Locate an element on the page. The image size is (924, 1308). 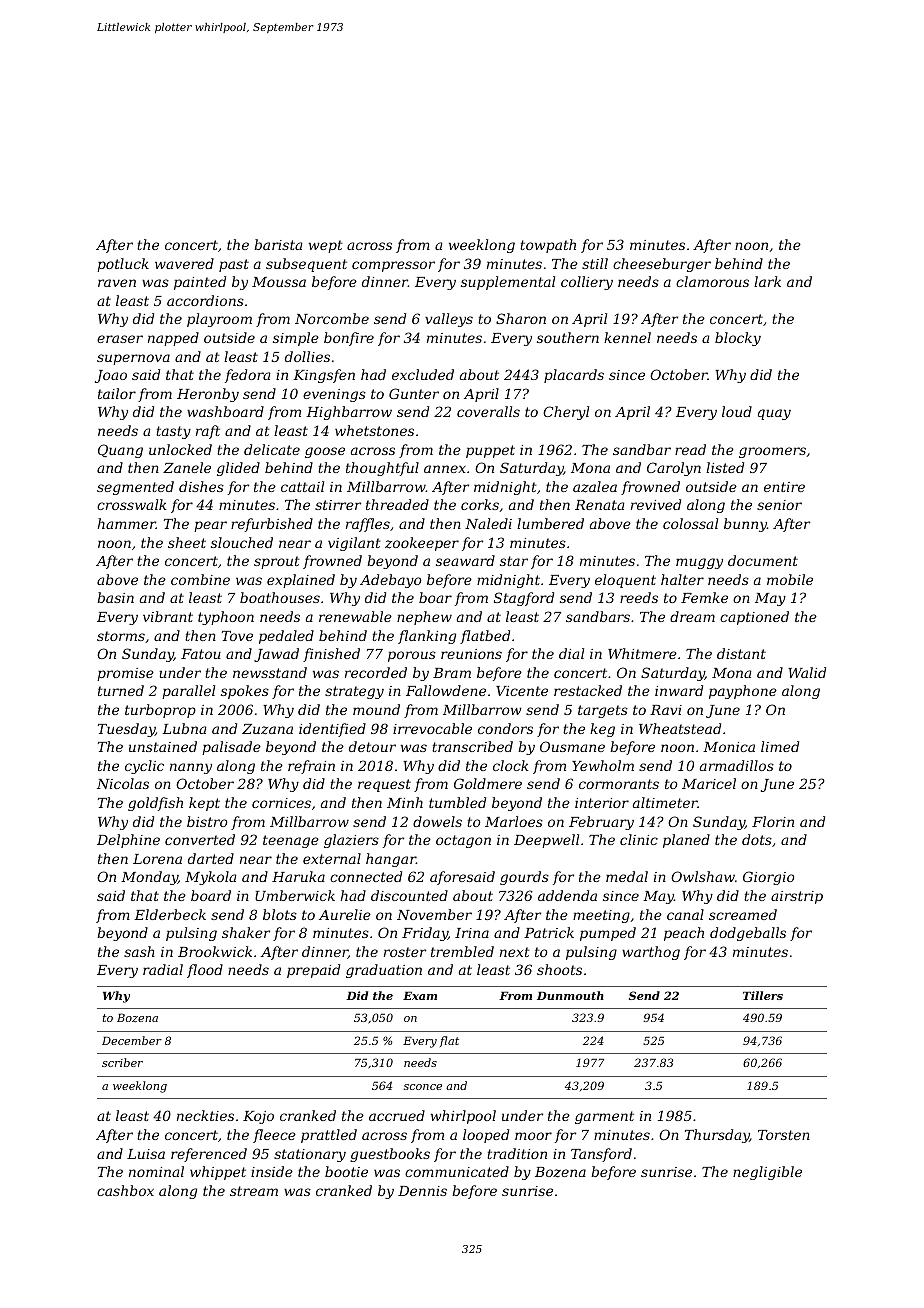
captioned is located at coordinates (754, 618).
